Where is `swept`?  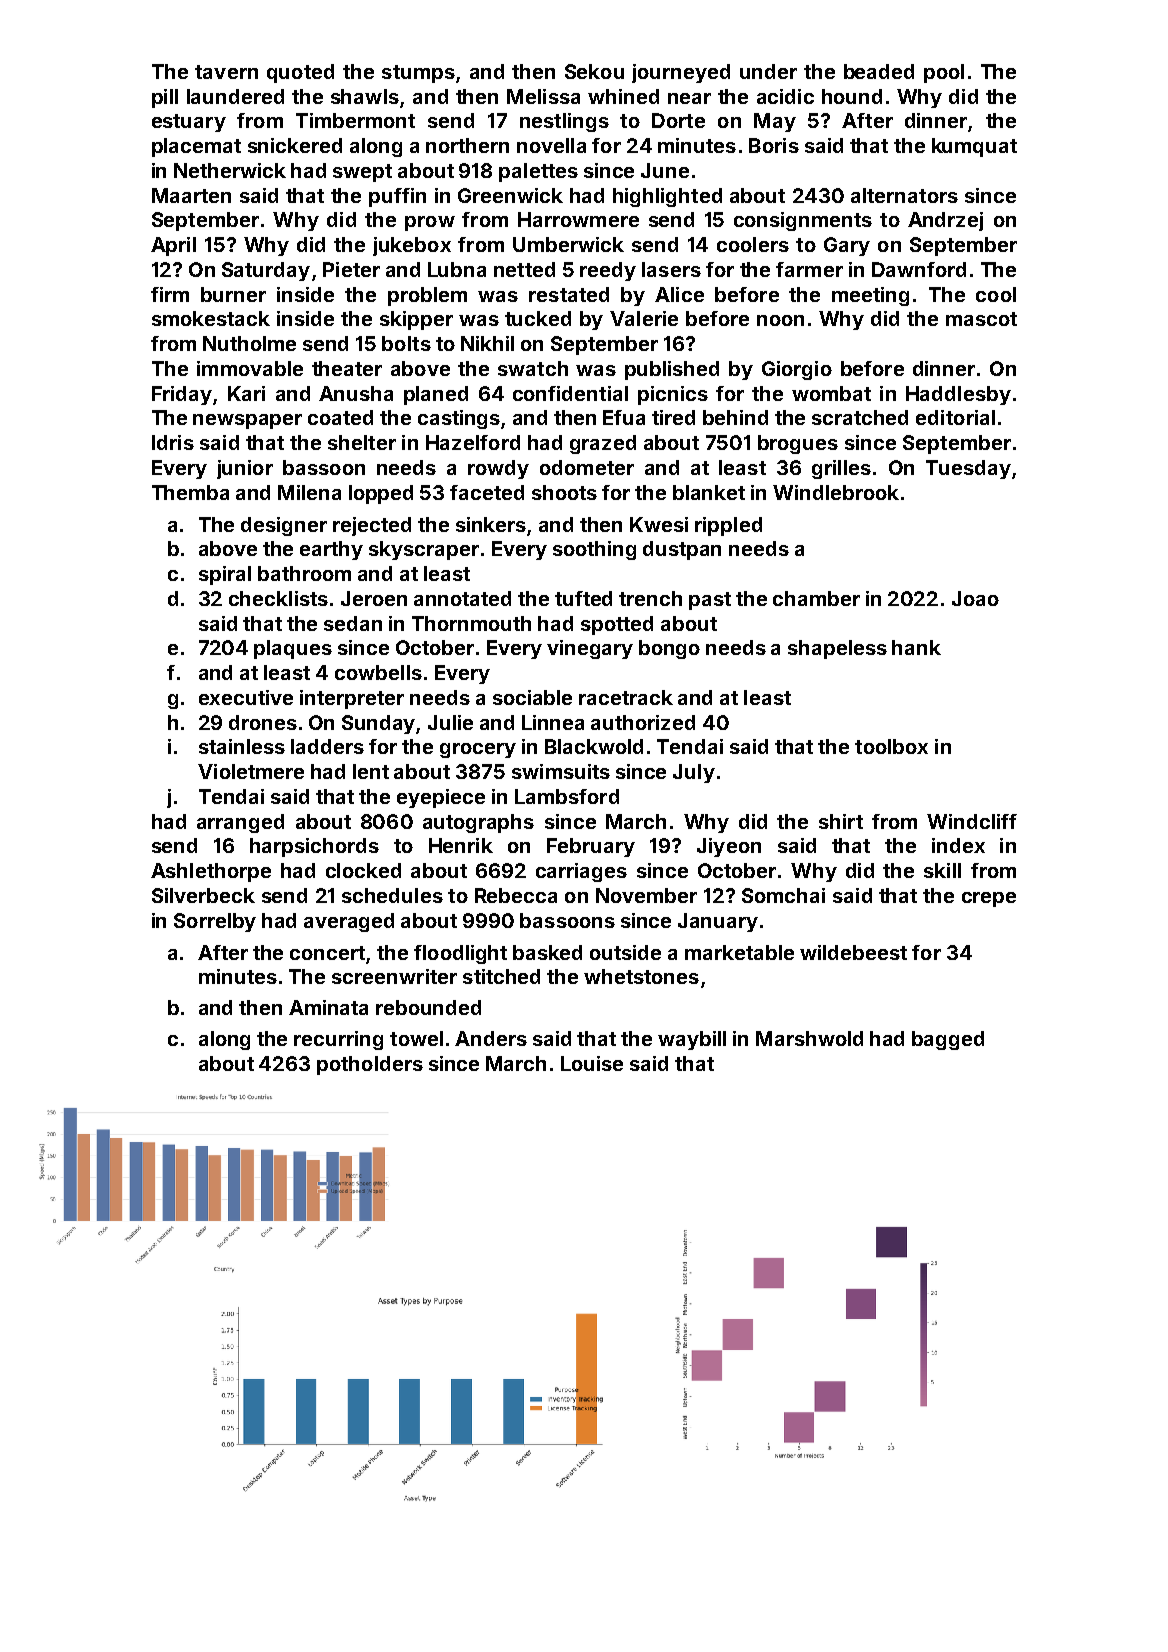
swept is located at coordinates (362, 173).
